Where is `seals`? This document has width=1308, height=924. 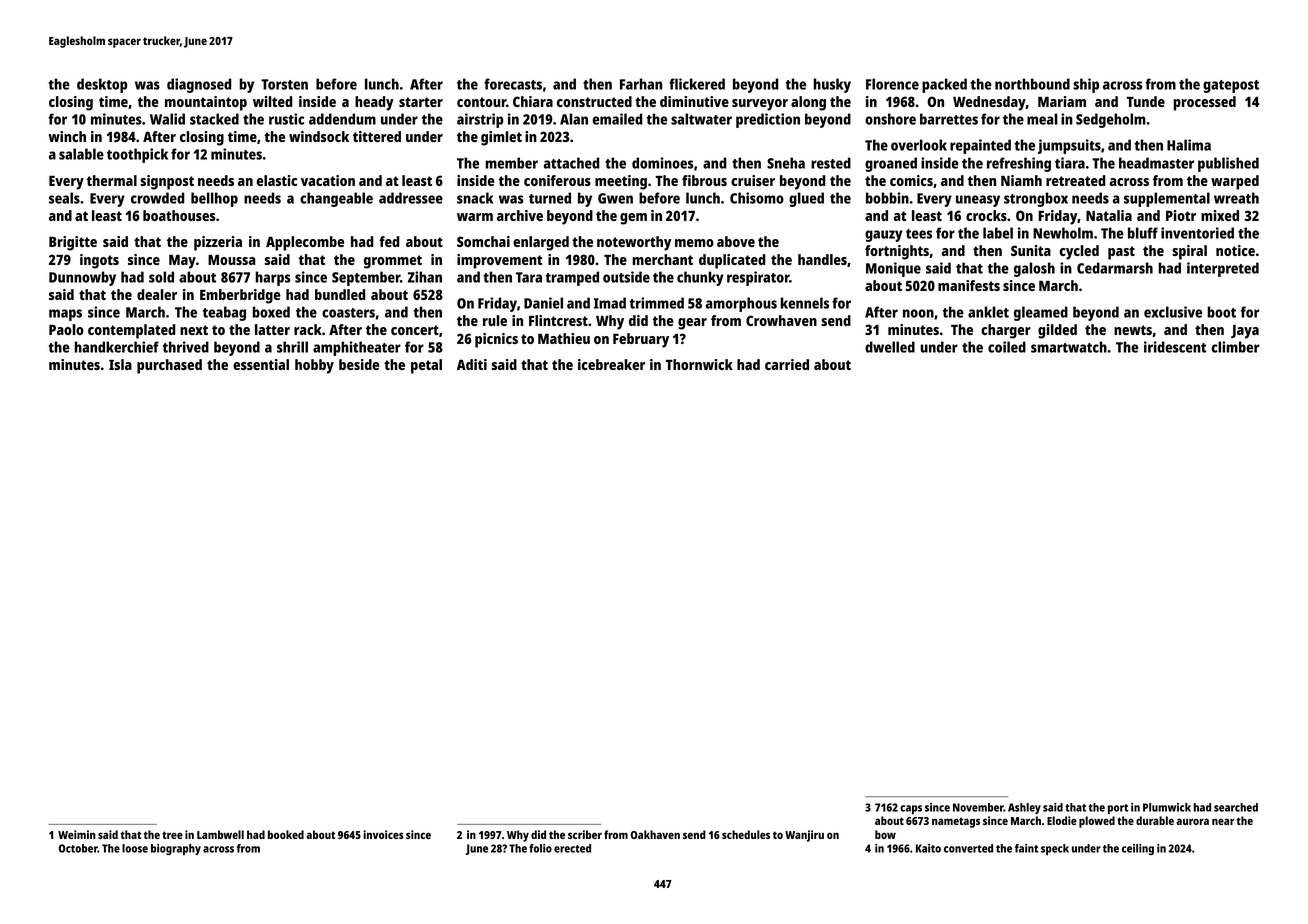 seals is located at coordinates (64, 198).
